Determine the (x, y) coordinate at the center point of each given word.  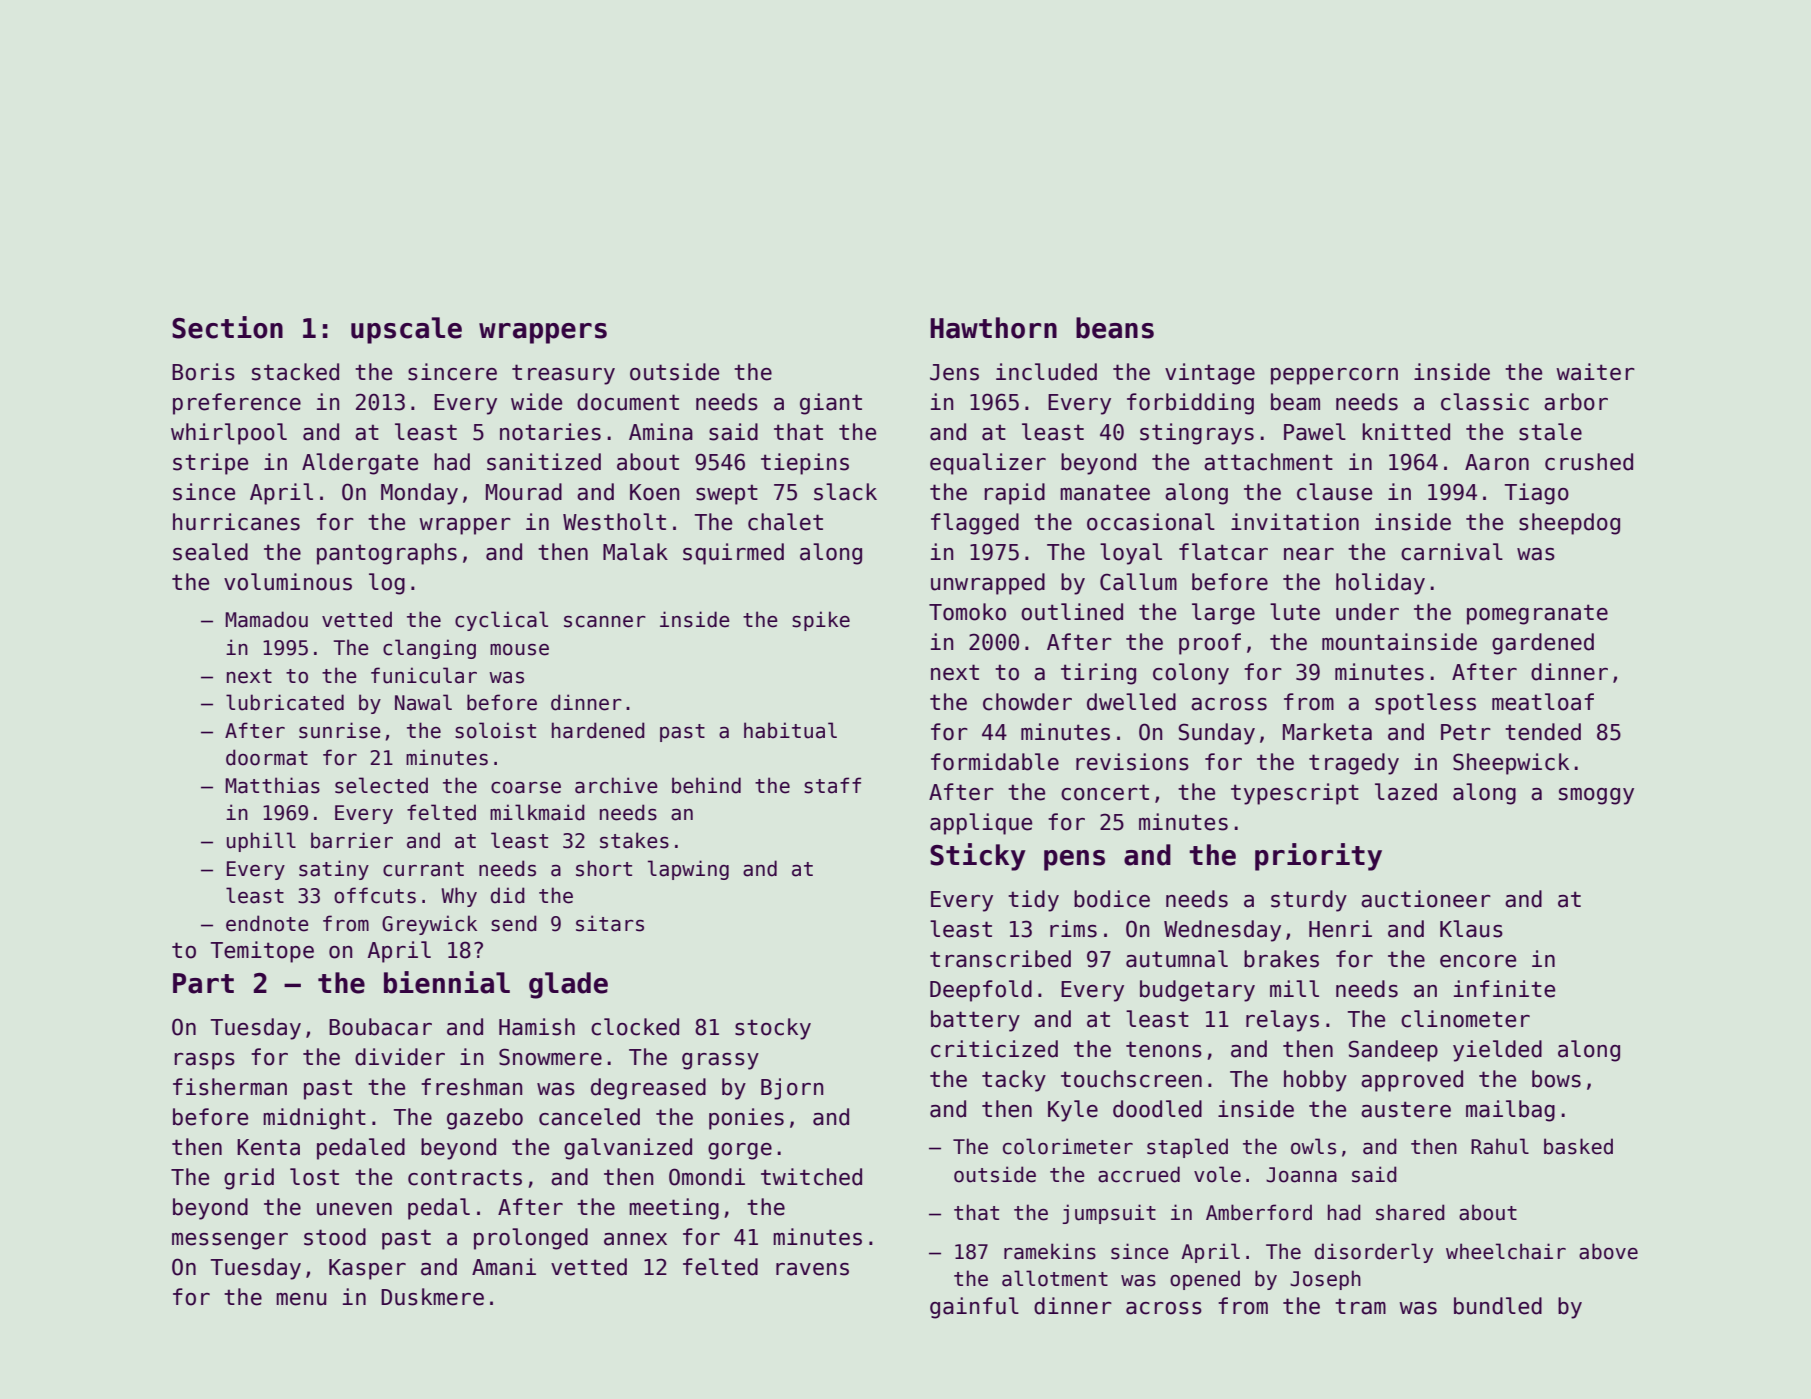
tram (1360, 1306)
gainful (974, 1308)
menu (301, 1299)
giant (831, 404)
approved (1412, 1081)
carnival (1452, 552)
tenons (1164, 1049)
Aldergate (360, 464)
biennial (447, 982)
